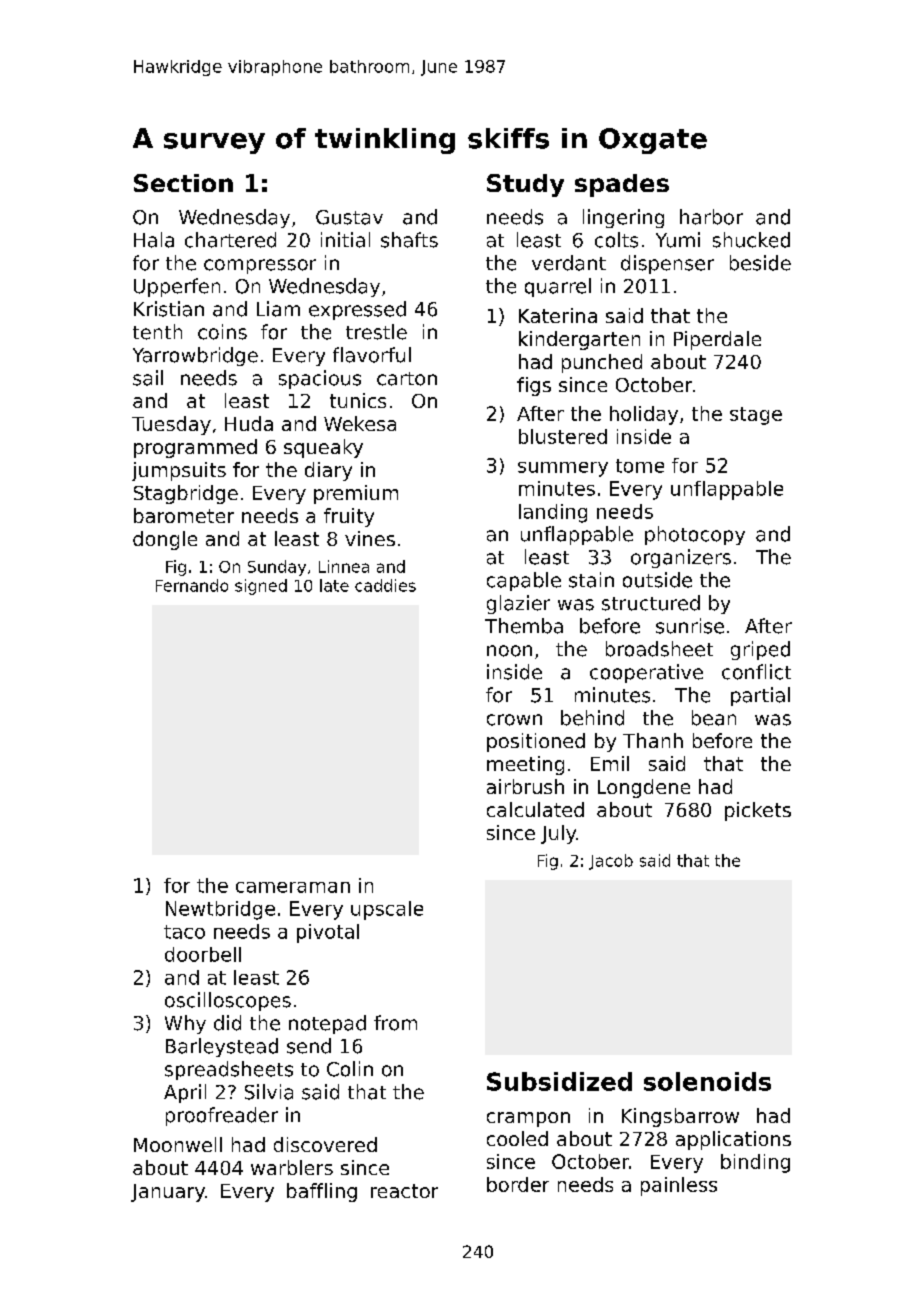  I want to click on spades, so click(622, 185).
